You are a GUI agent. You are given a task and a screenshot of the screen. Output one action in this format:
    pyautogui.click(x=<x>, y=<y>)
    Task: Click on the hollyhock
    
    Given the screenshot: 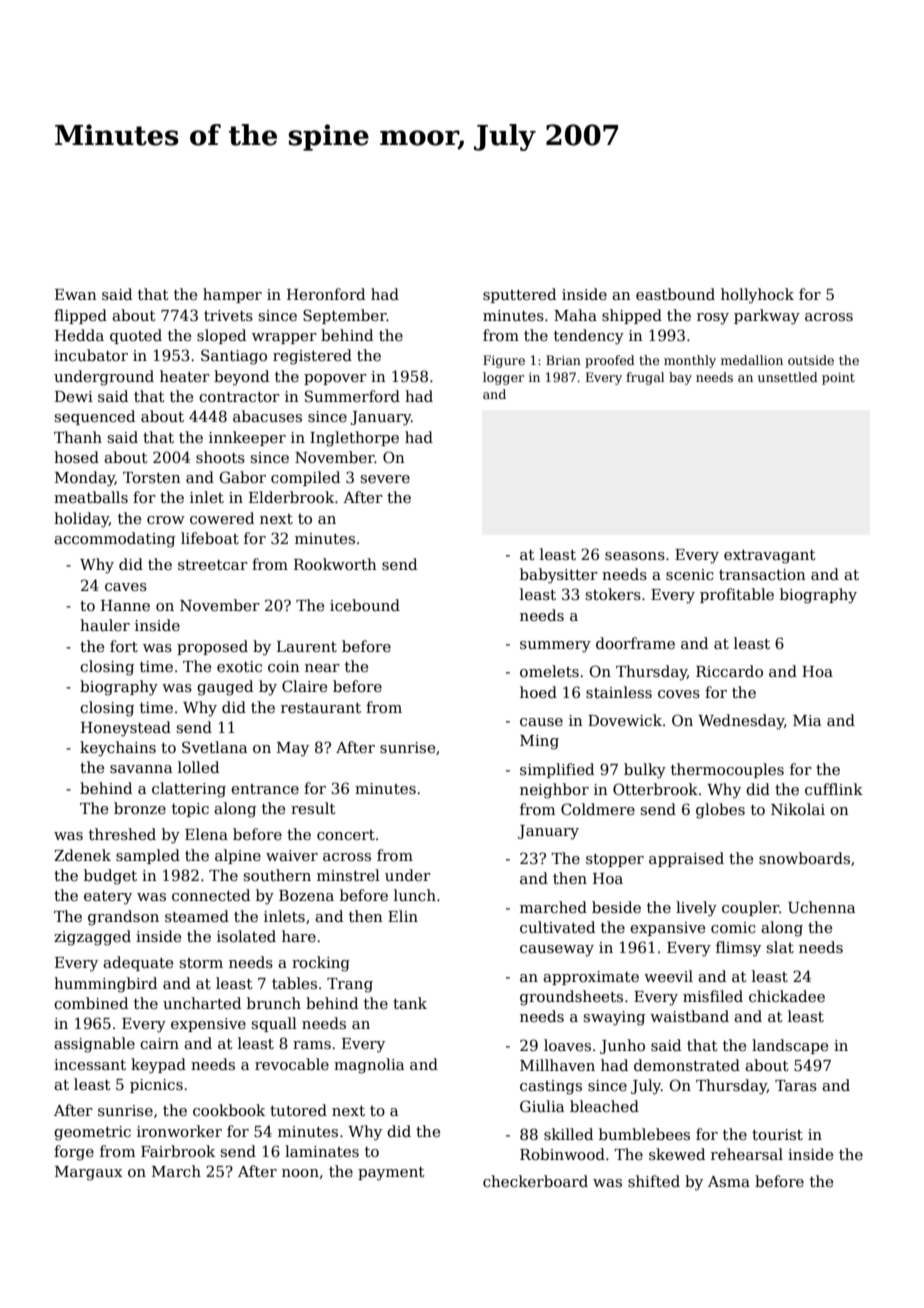 What is the action you would take?
    pyautogui.click(x=757, y=296)
